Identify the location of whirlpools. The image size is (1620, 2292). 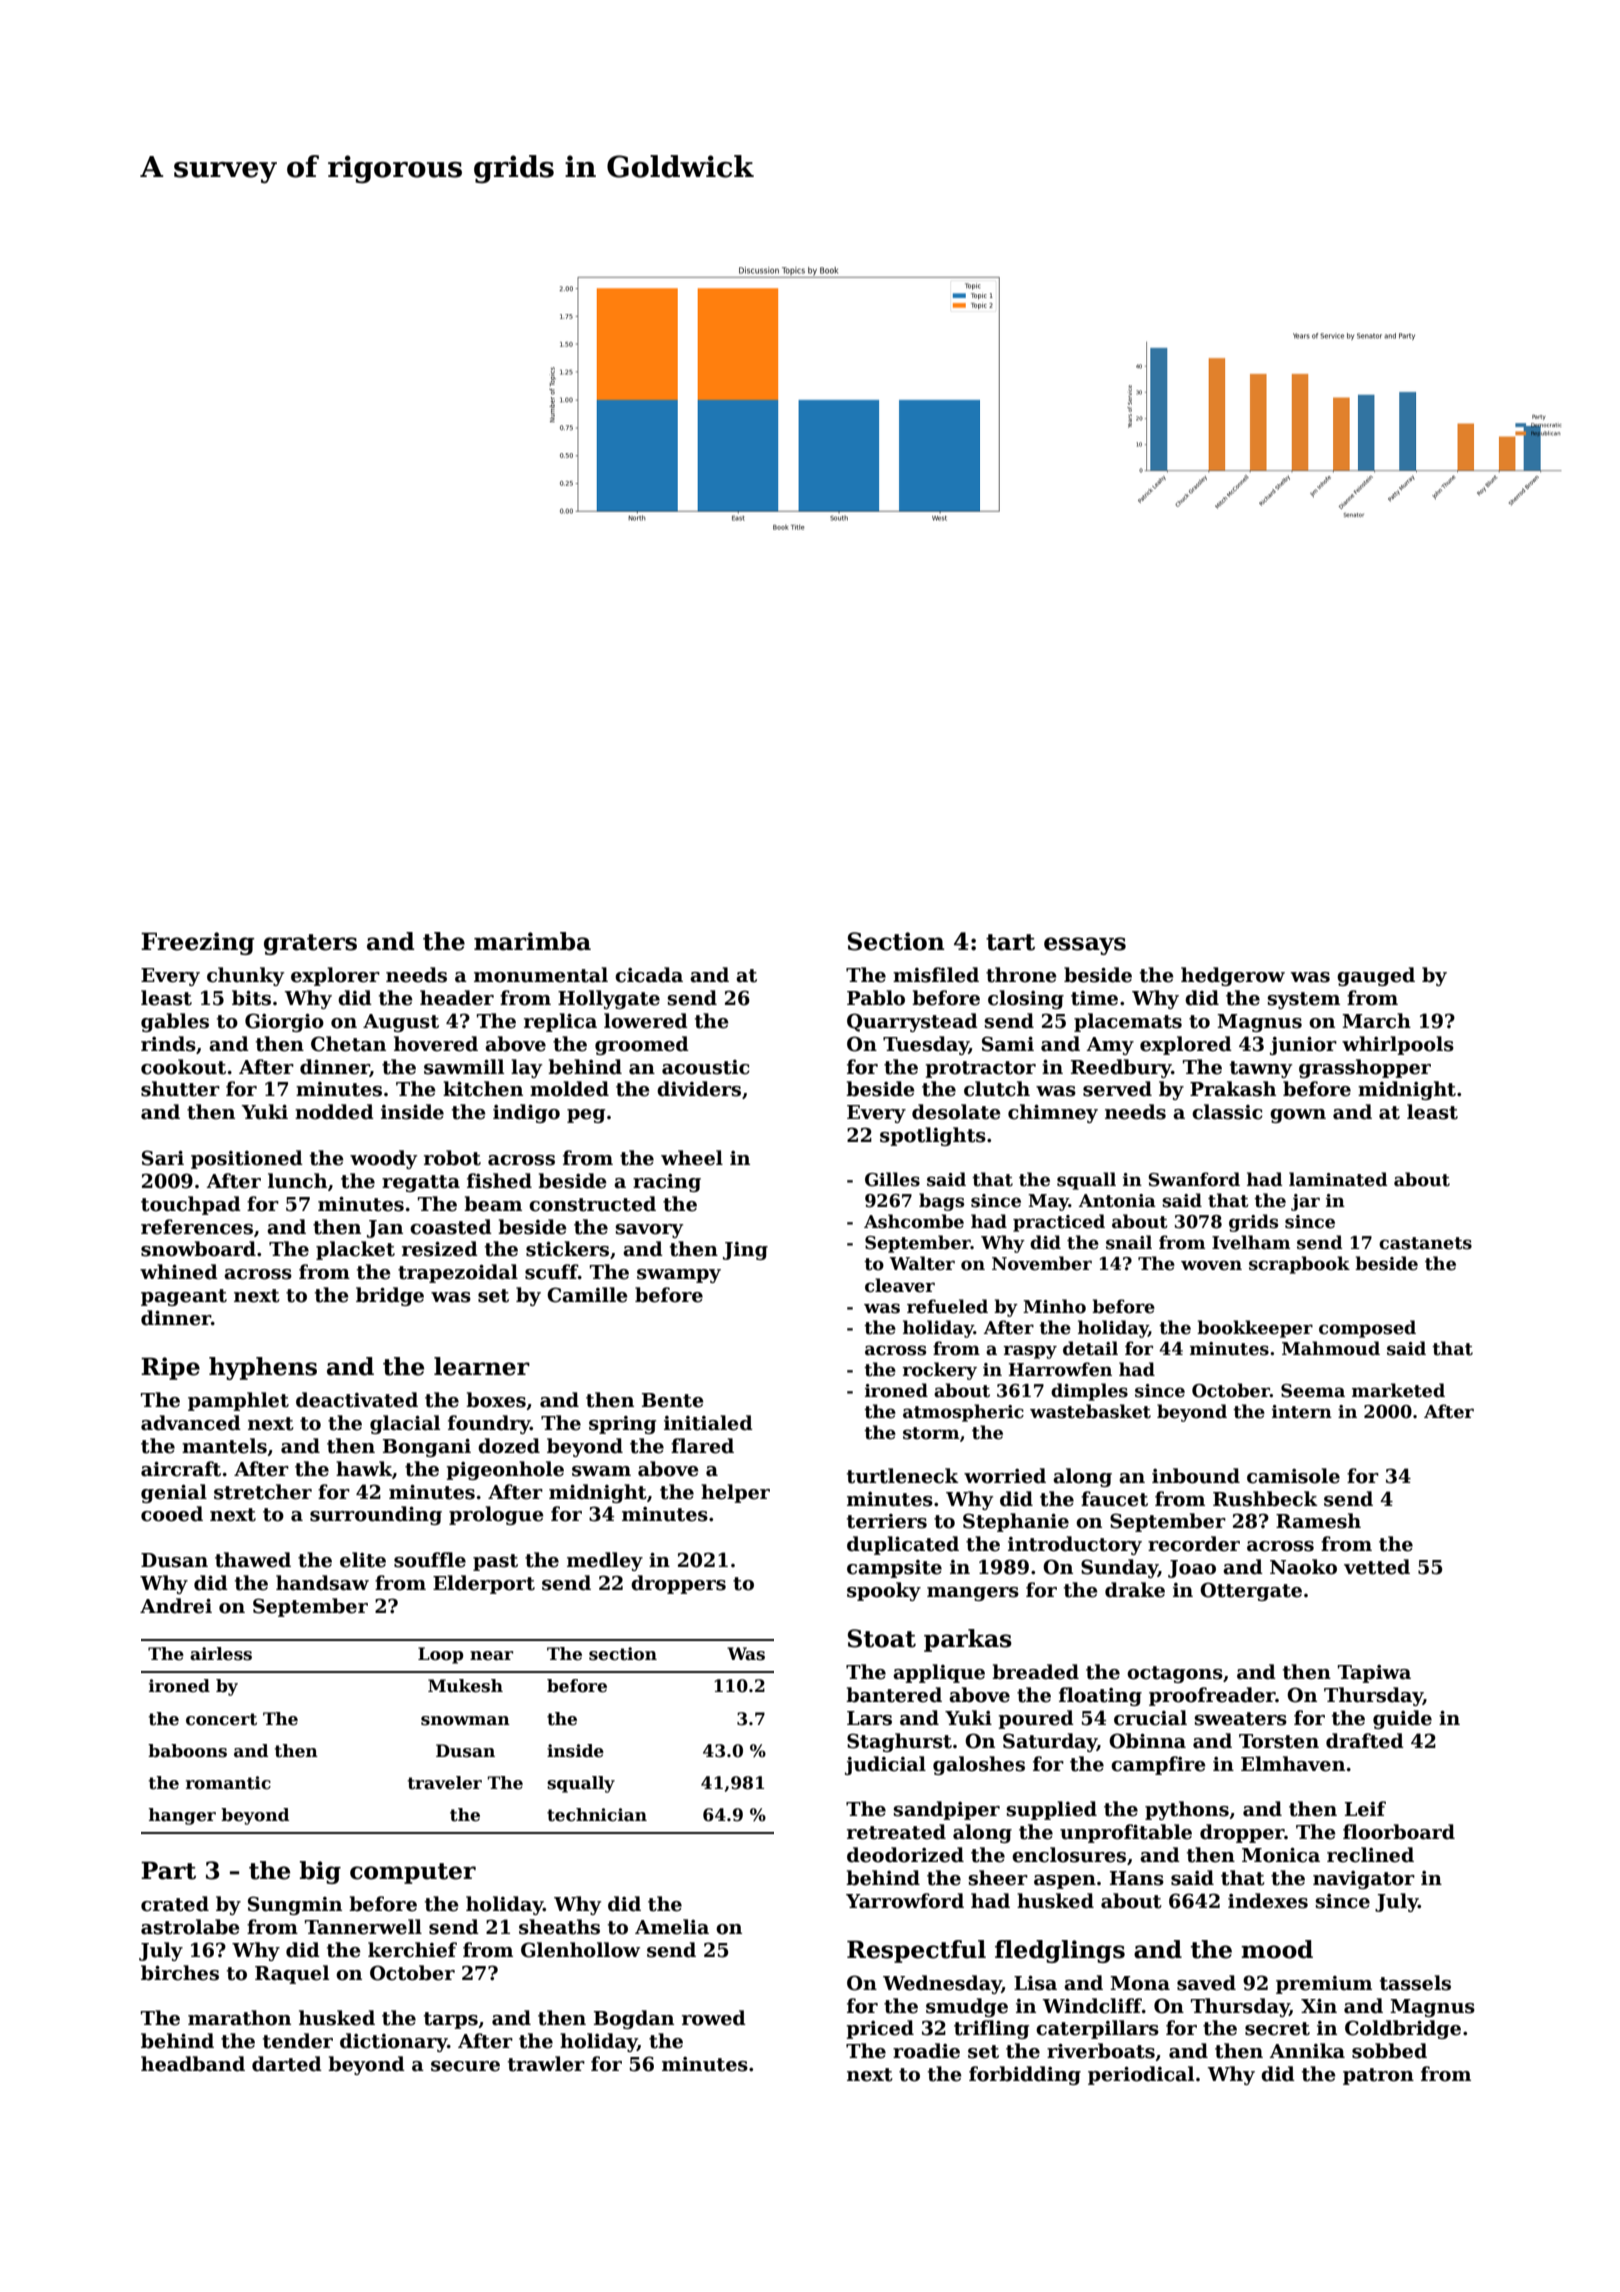
(1398, 1045).
